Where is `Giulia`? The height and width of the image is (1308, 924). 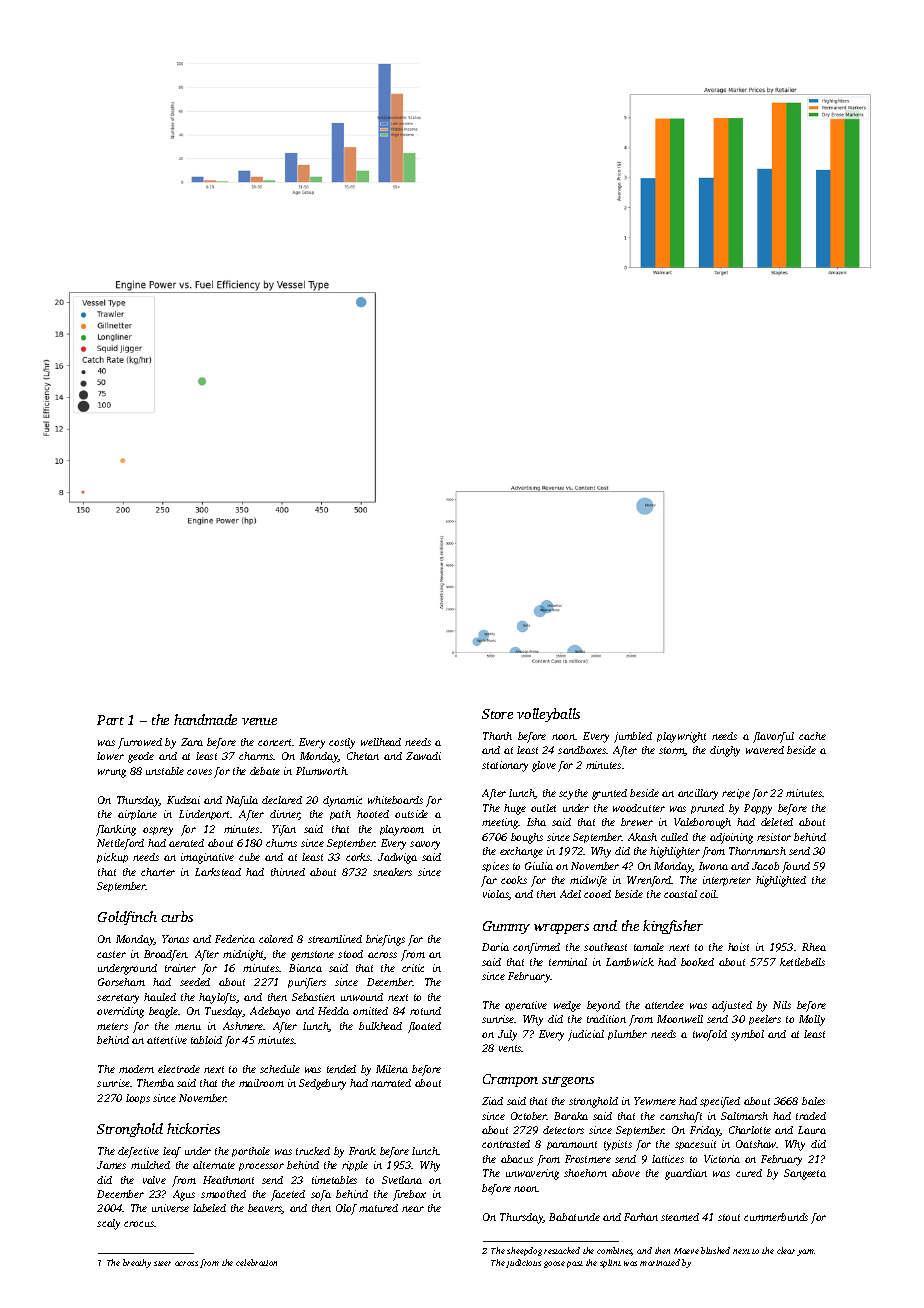
Giulia is located at coordinates (539, 866).
